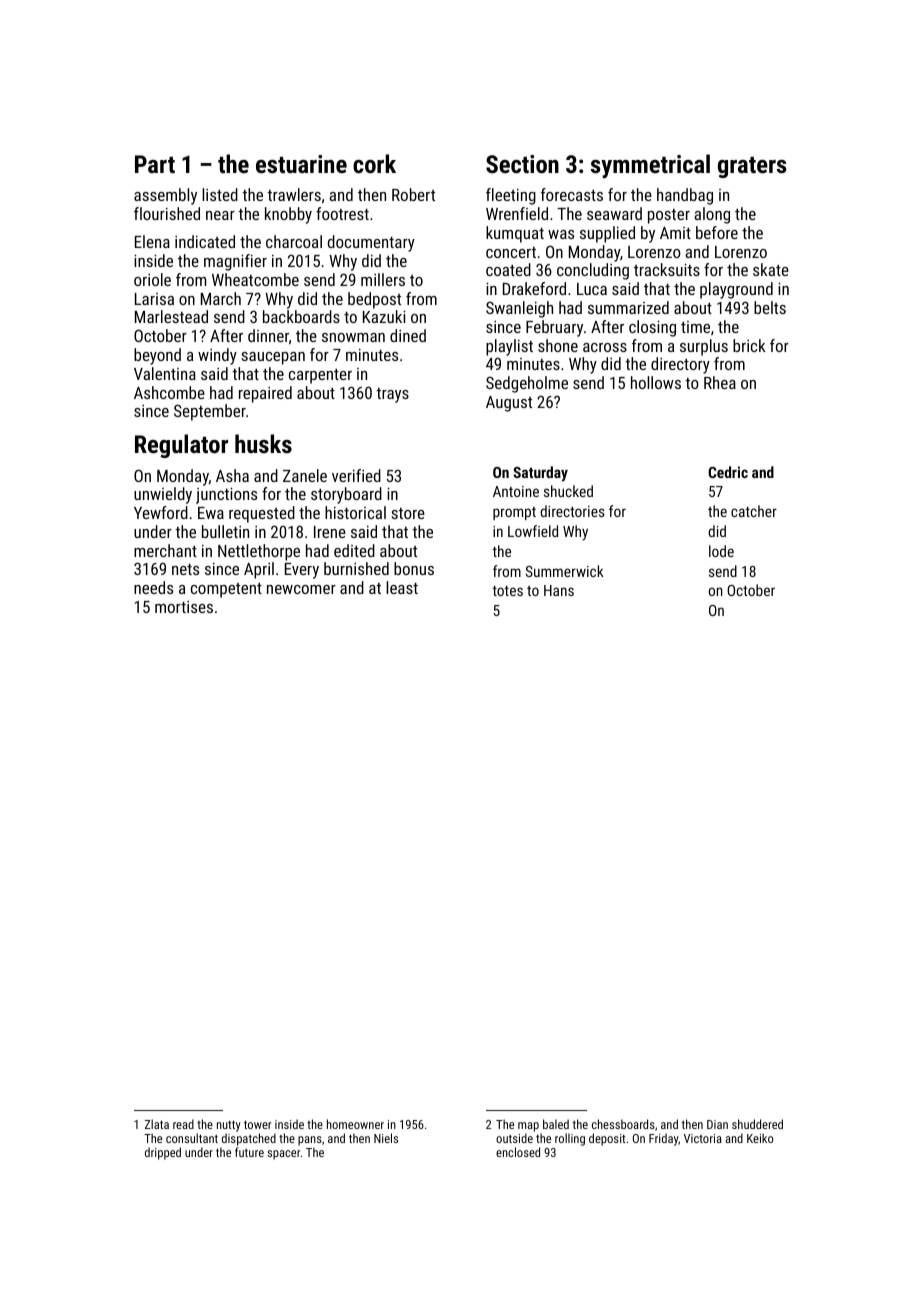 This page has width=924, height=1311. What do you see at coordinates (284, 1155) in the page?
I see `spacer` at bounding box center [284, 1155].
